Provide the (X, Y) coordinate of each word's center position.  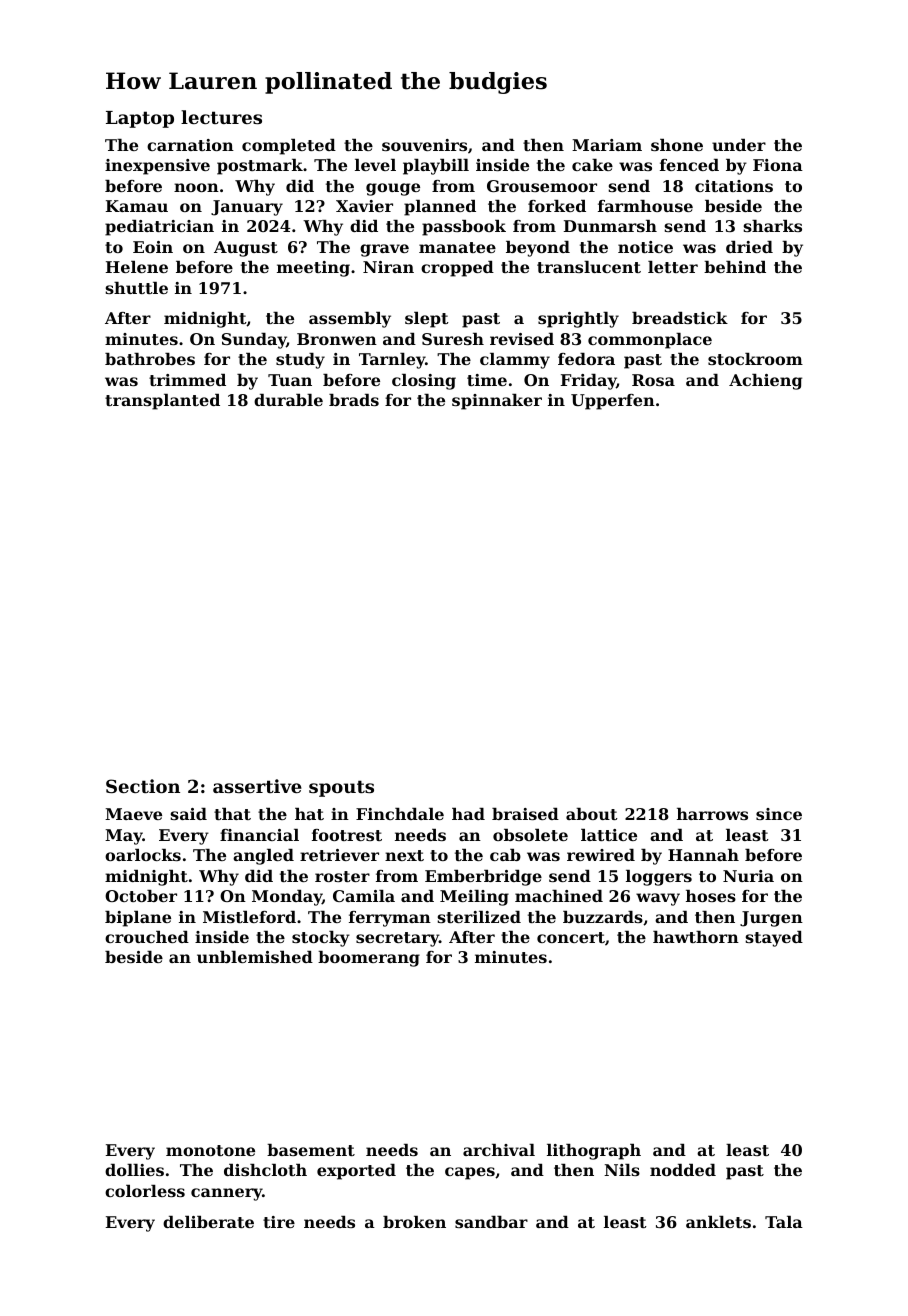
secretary (397, 939)
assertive (257, 786)
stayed (774, 939)
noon (196, 187)
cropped (457, 269)
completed (289, 147)
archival (499, 1150)
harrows (712, 814)
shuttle (136, 288)
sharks (772, 226)
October (141, 896)
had (468, 814)
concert (571, 937)
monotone (210, 1150)
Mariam (607, 145)
